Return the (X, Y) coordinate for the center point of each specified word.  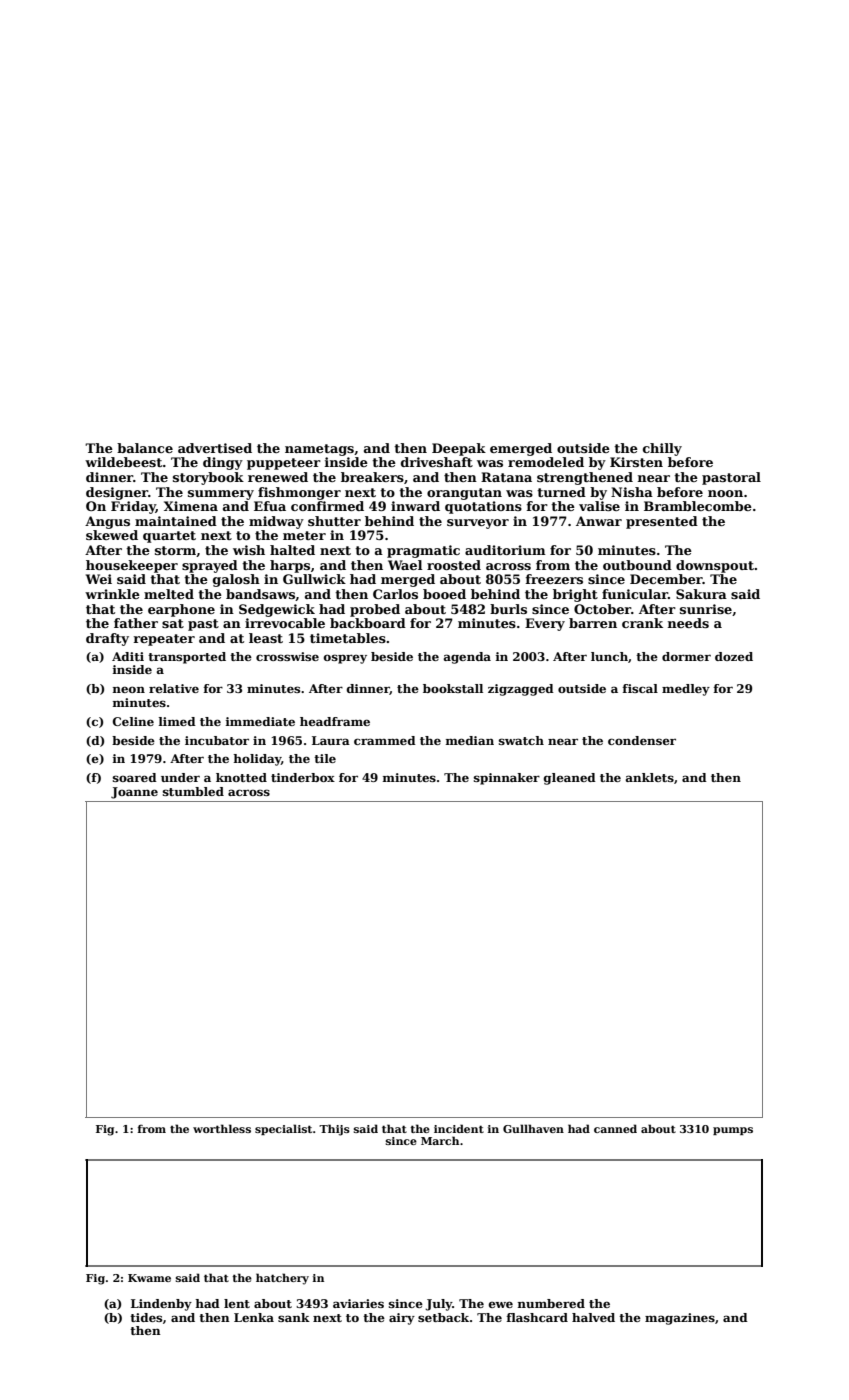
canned (615, 1128)
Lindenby (161, 1305)
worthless (222, 1128)
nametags (319, 450)
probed (375, 610)
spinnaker (507, 779)
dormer (686, 656)
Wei (99, 579)
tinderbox (303, 777)
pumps (733, 1131)
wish (249, 550)
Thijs (334, 1130)
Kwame (149, 1278)
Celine (133, 721)
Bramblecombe (698, 506)
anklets (650, 777)
